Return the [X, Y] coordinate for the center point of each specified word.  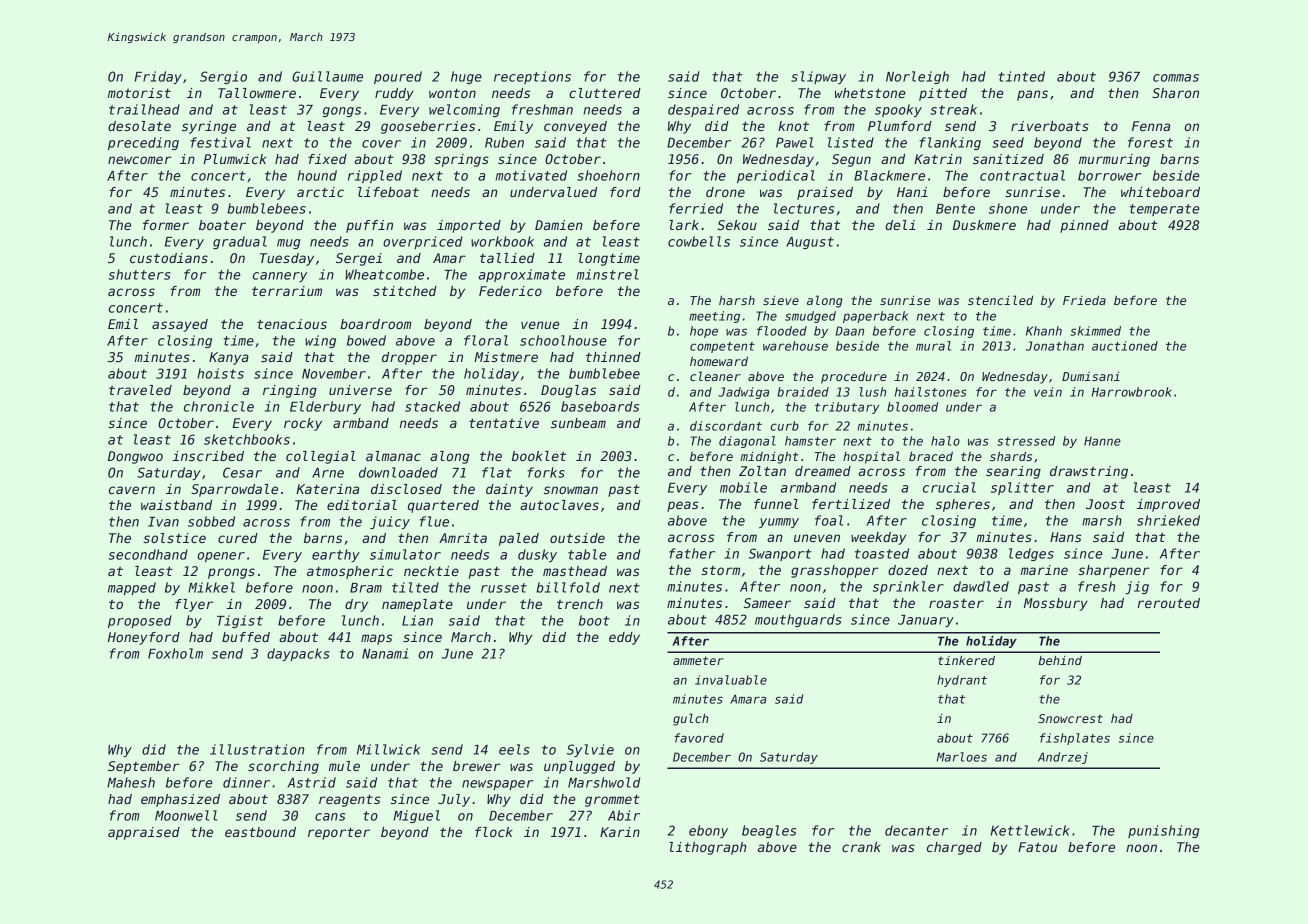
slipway [818, 77]
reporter [339, 833]
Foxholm [175, 653]
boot [594, 620]
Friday [158, 77]
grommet [612, 800]
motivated [531, 175]
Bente [955, 209]
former [166, 225]
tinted [1022, 76]
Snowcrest [1070, 718]
